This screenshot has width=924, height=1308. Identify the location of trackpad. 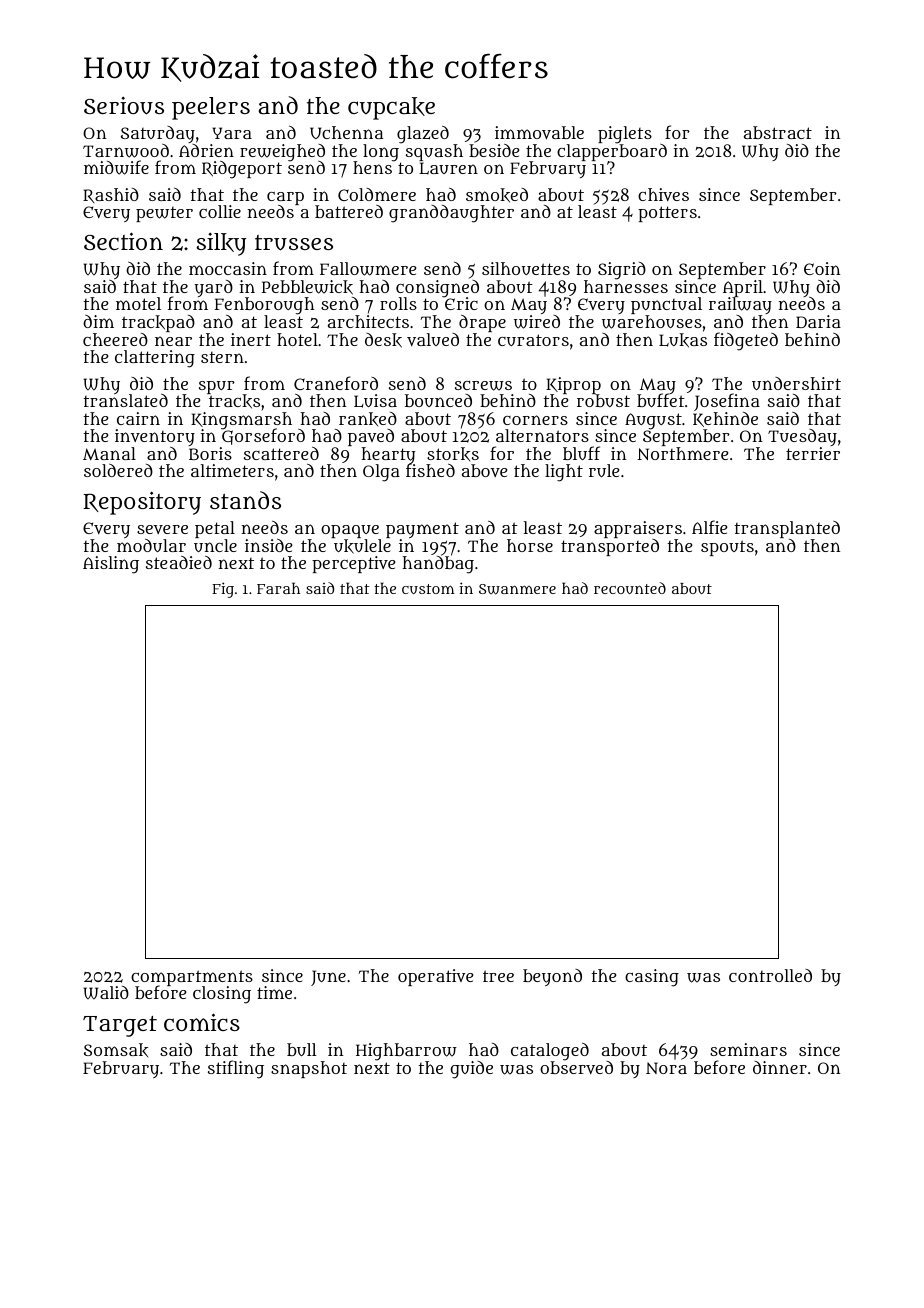
(158, 323).
